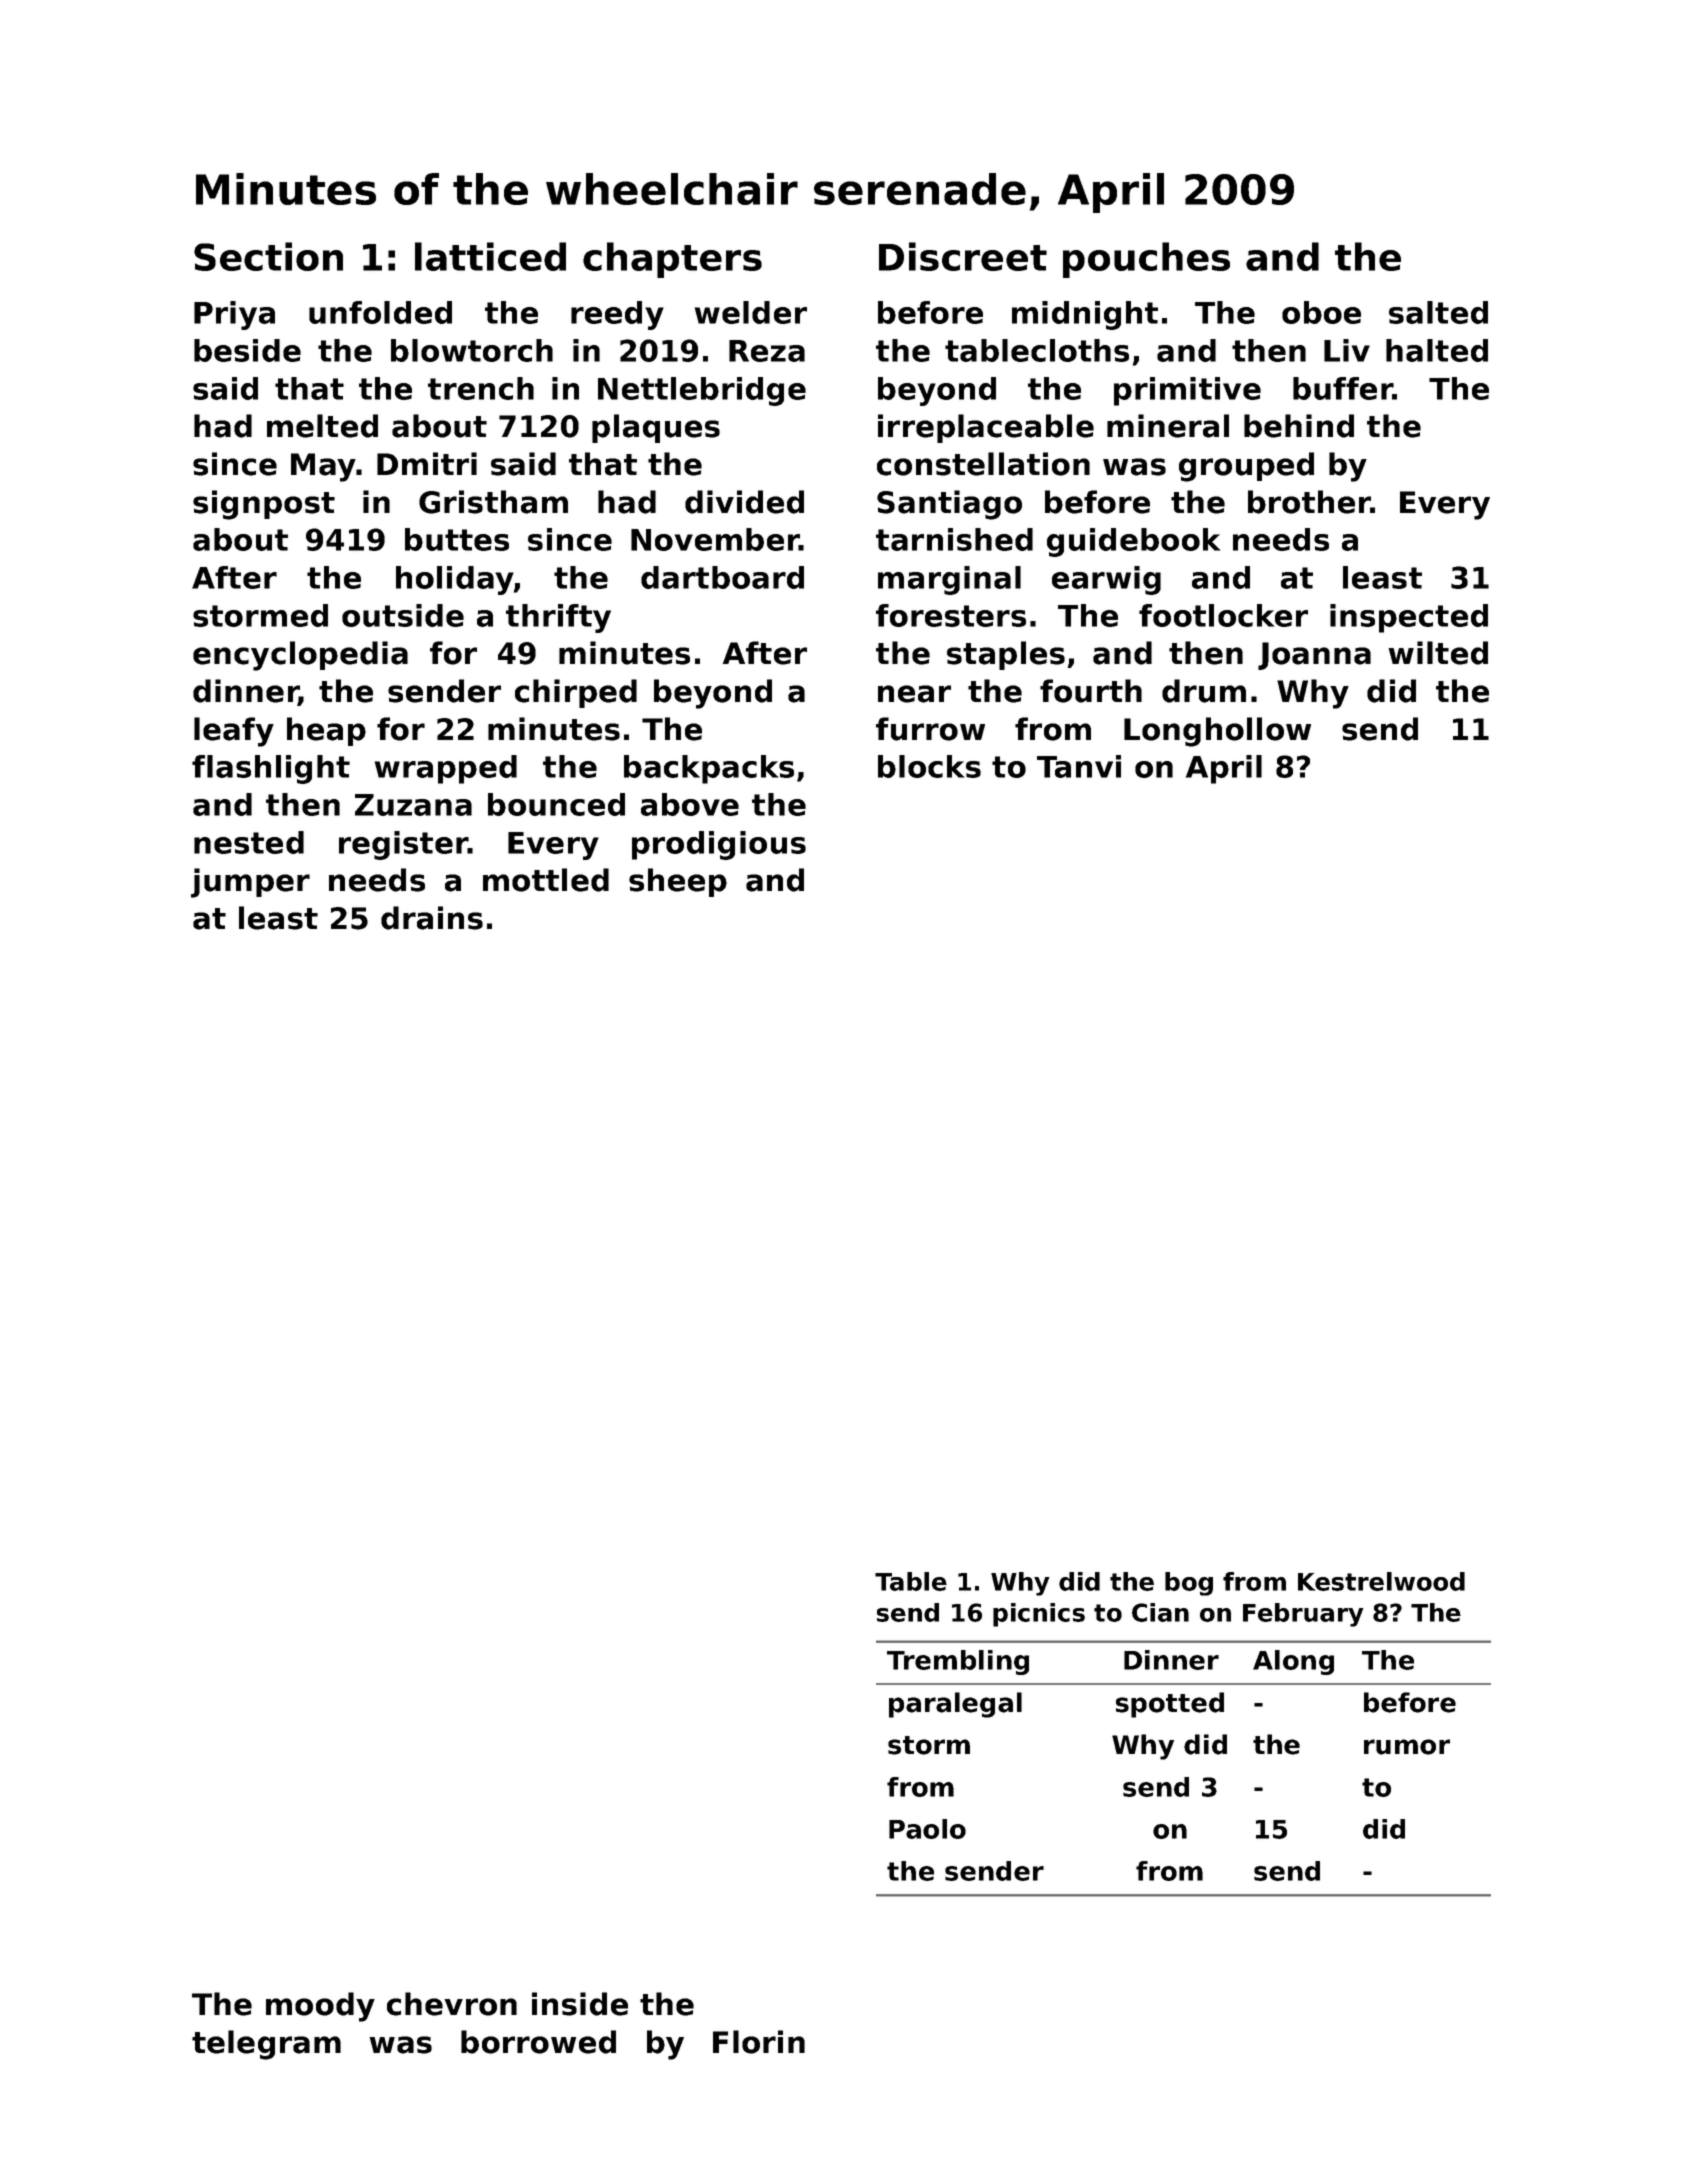 The width and height of the page is (1683, 2178). I want to click on telegram, so click(266, 2045).
